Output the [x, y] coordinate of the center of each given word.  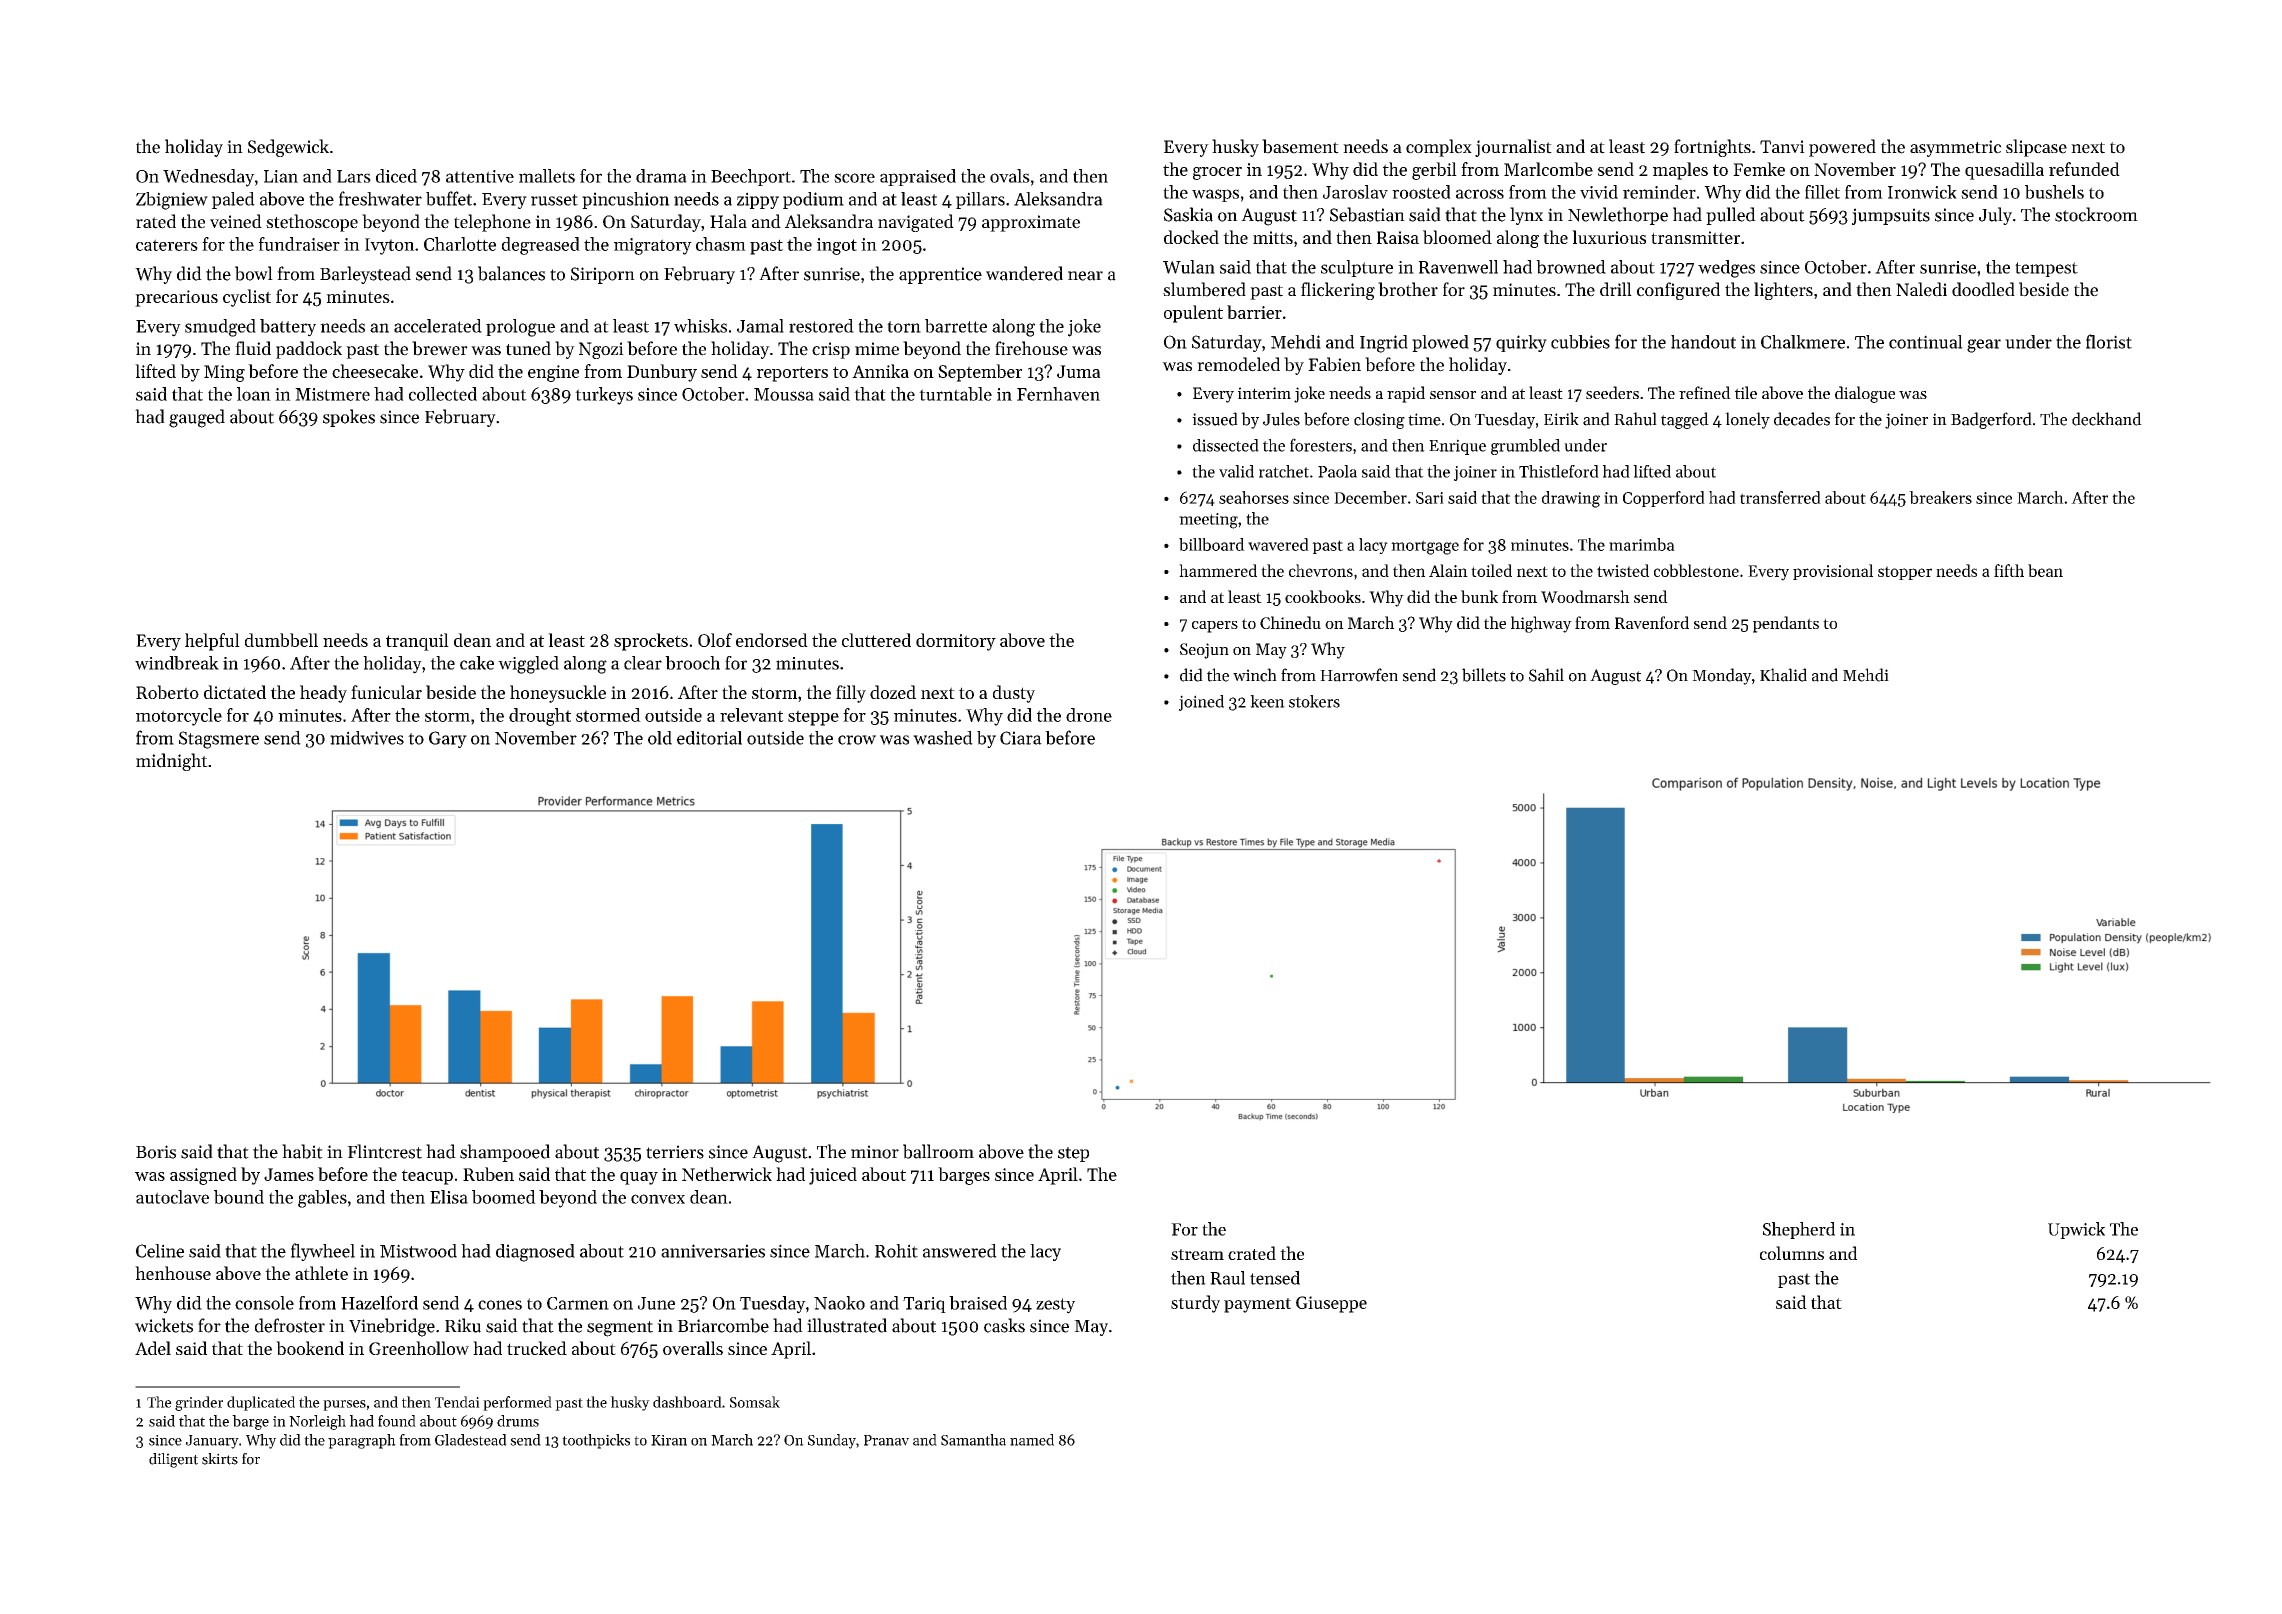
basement [1300, 146]
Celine [160, 1251]
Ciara [1021, 738]
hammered [1218, 570]
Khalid [1783, 675]
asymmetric [1955, 148]
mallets [547, 176]
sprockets [651, 642]
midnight [172, 762]
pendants [1786, 624]
